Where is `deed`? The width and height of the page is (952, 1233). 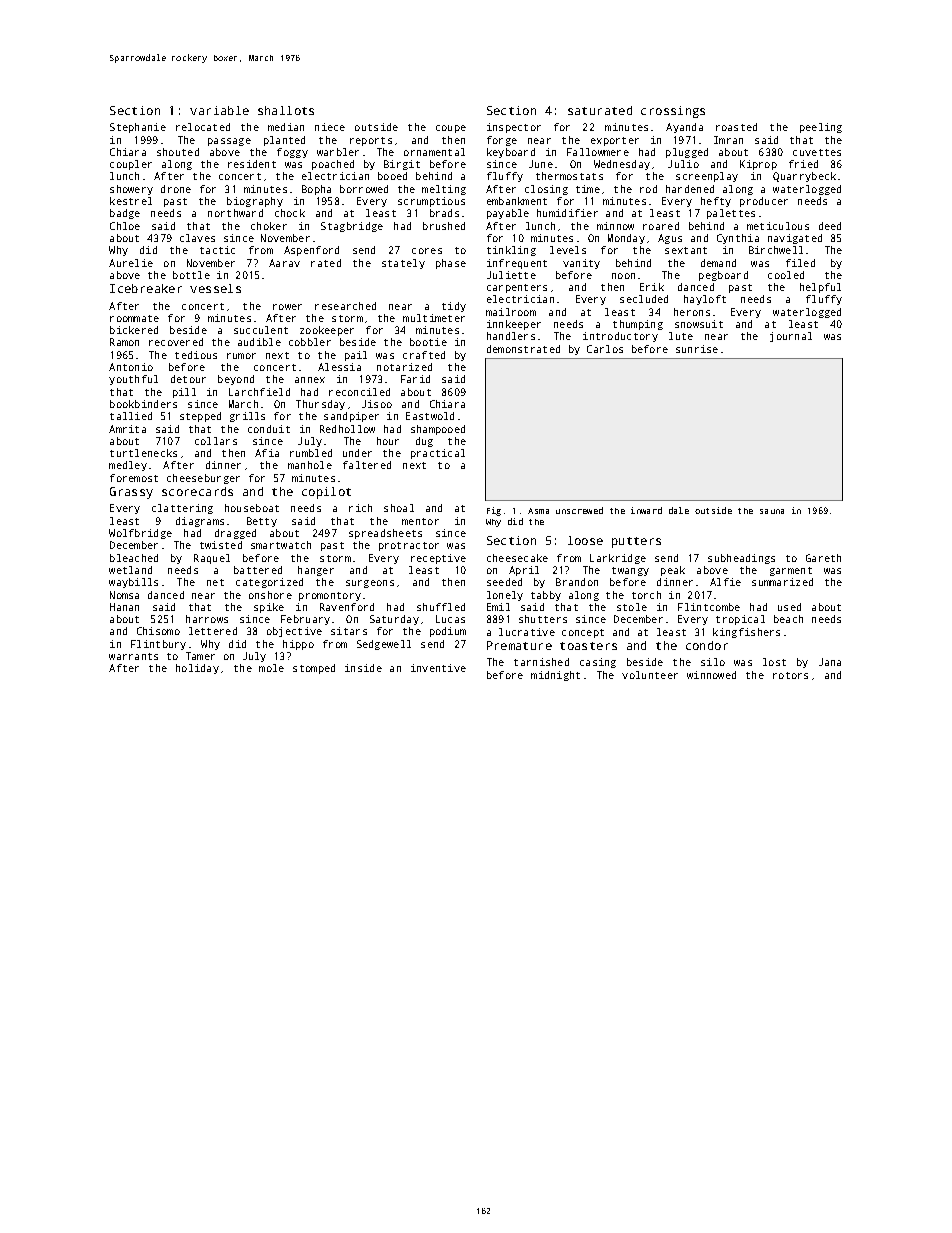
deed is located at coordinates (830, 226).
